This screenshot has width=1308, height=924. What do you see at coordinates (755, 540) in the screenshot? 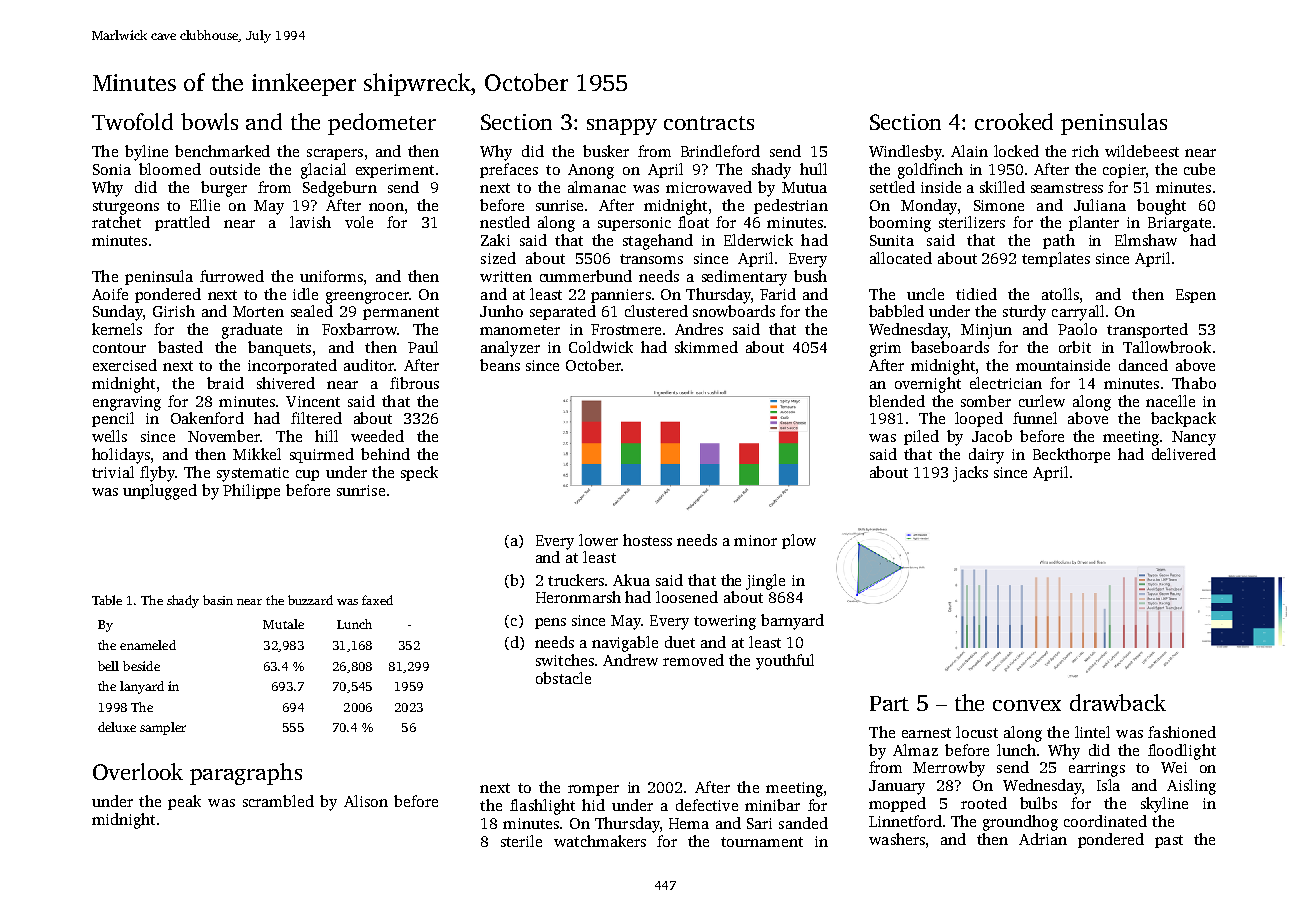
I see `minor` at bounding box center [755, 540].
